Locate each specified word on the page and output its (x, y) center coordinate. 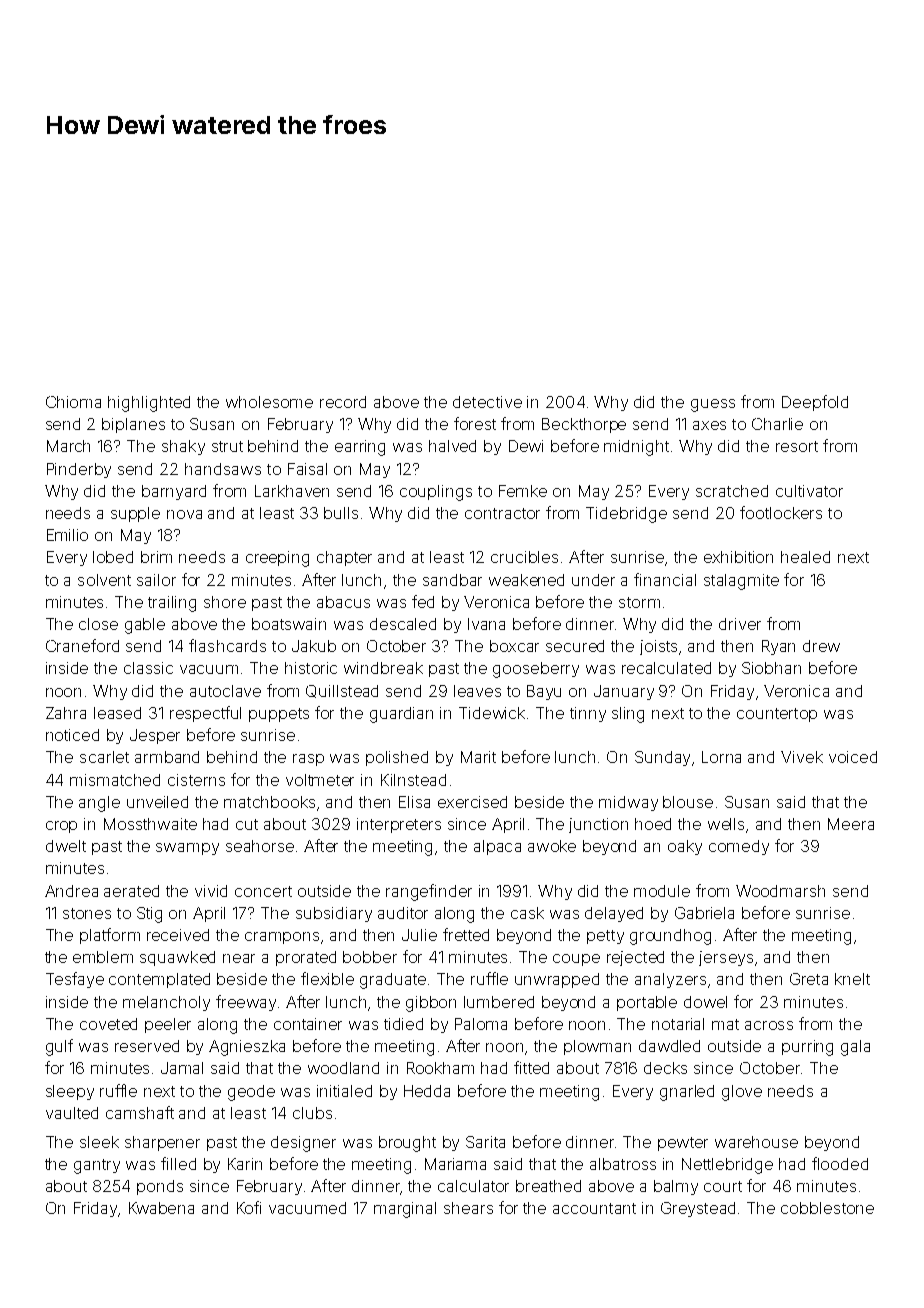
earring (360, 448)
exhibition (738, 557)
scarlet (104, 757)
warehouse (756, 1142)
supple (135, 514)
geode (251, 1093)
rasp (308, 760)
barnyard (174, 492)
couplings (436, 493)
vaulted (72, 1113)
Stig (149, 915)
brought (407, 1144)
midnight (636, 448)
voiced (853, 757)
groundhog (670, 937)
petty (605, 937)
